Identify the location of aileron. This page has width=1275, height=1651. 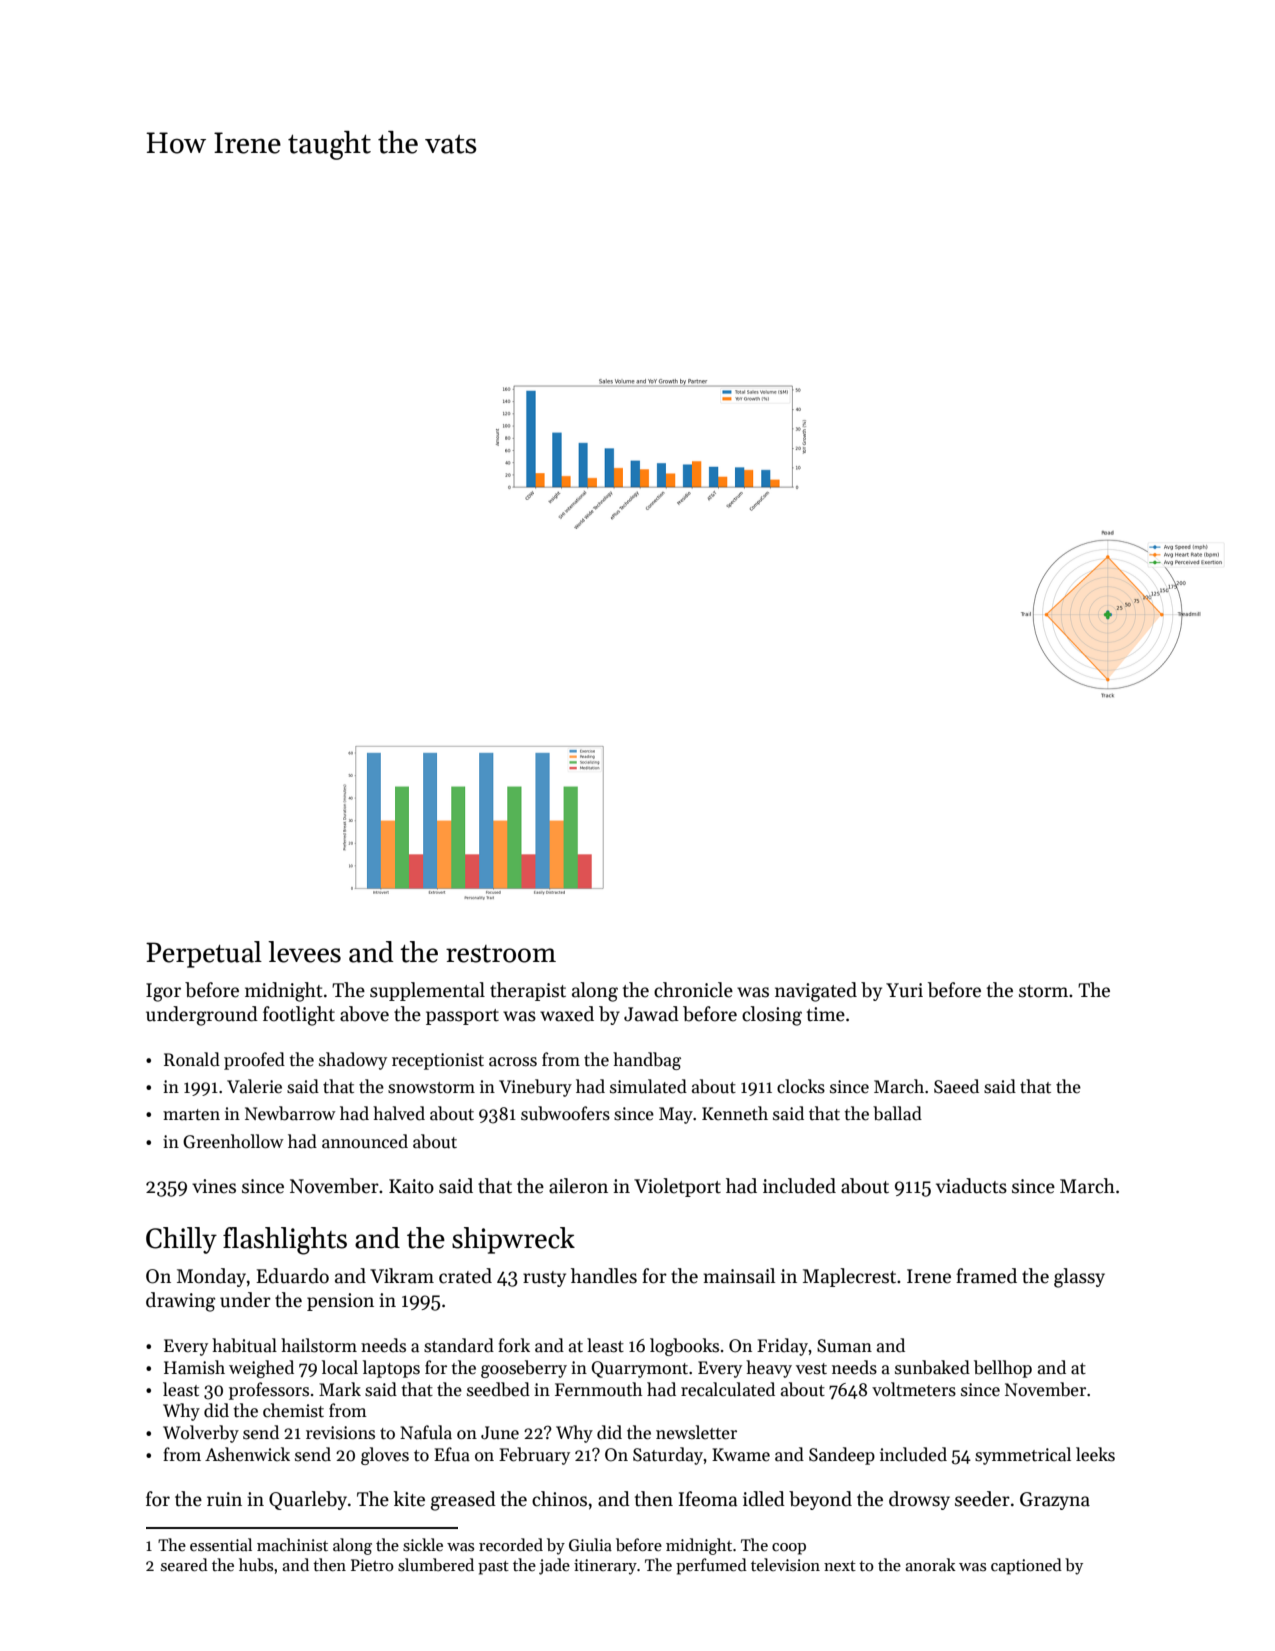
(578, 1186).
